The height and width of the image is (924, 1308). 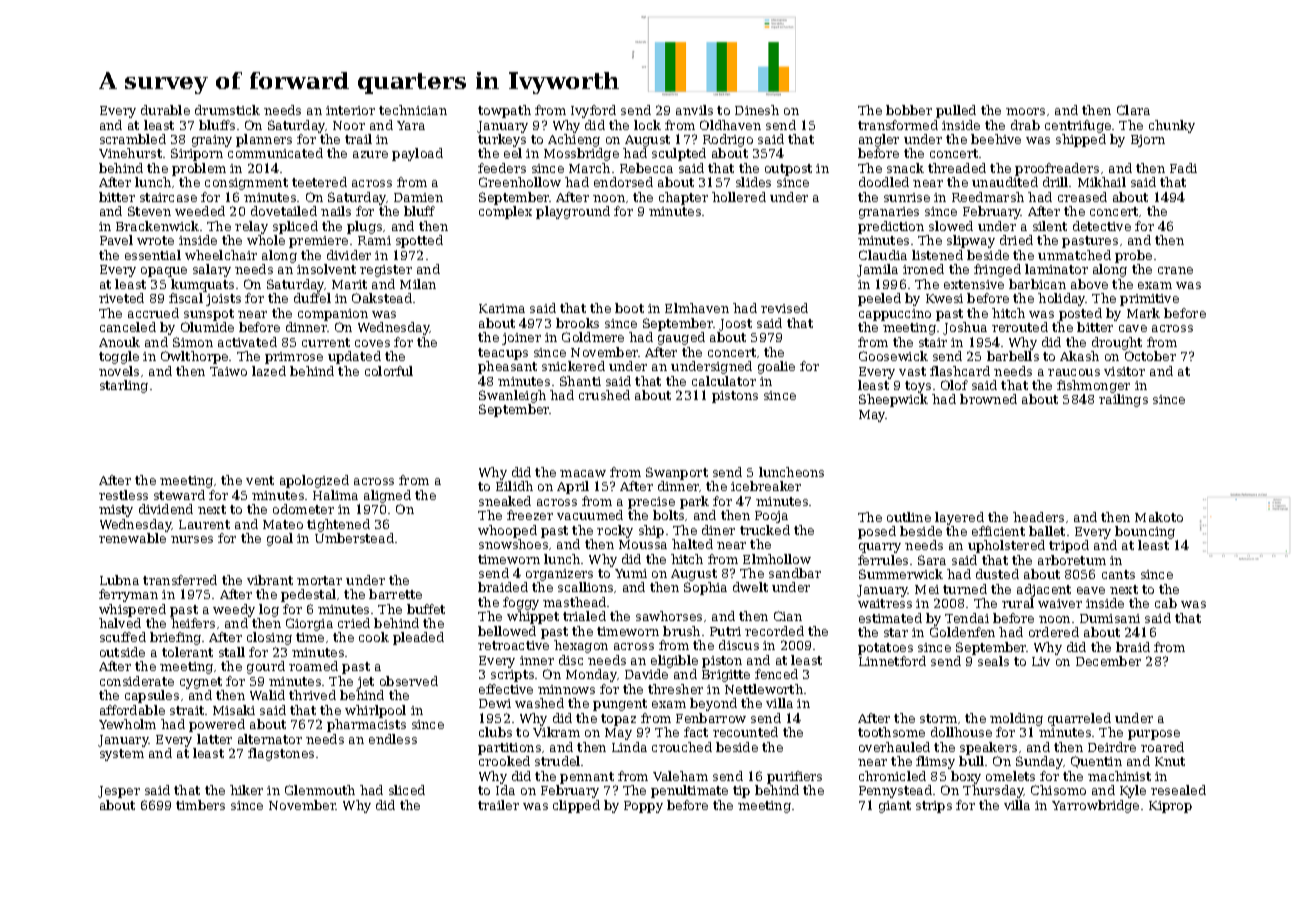 I want to click on Fadi, so click(x=1183, y=168).
